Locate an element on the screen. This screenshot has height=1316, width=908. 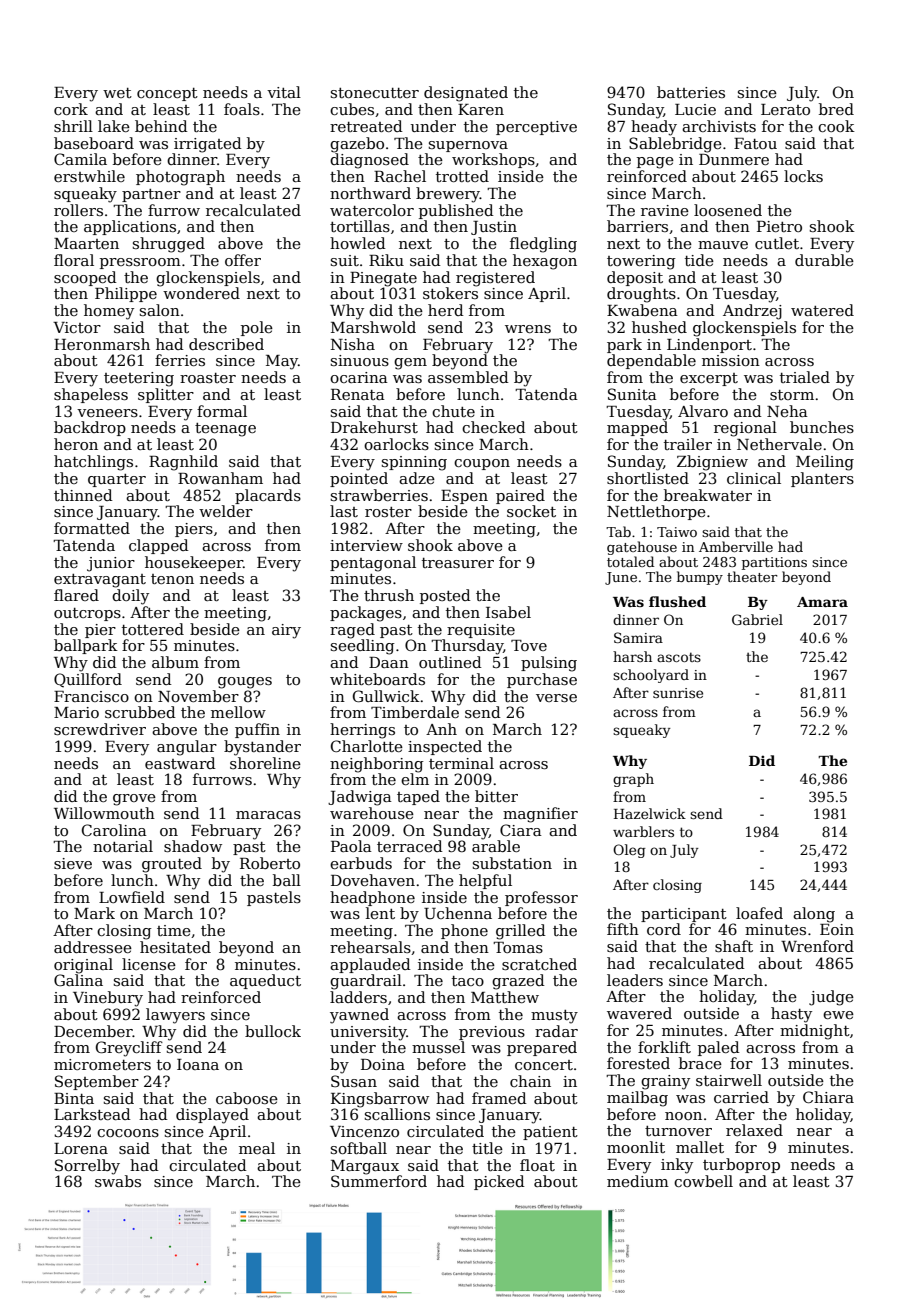
designated is located at coordinates (466, 94).
